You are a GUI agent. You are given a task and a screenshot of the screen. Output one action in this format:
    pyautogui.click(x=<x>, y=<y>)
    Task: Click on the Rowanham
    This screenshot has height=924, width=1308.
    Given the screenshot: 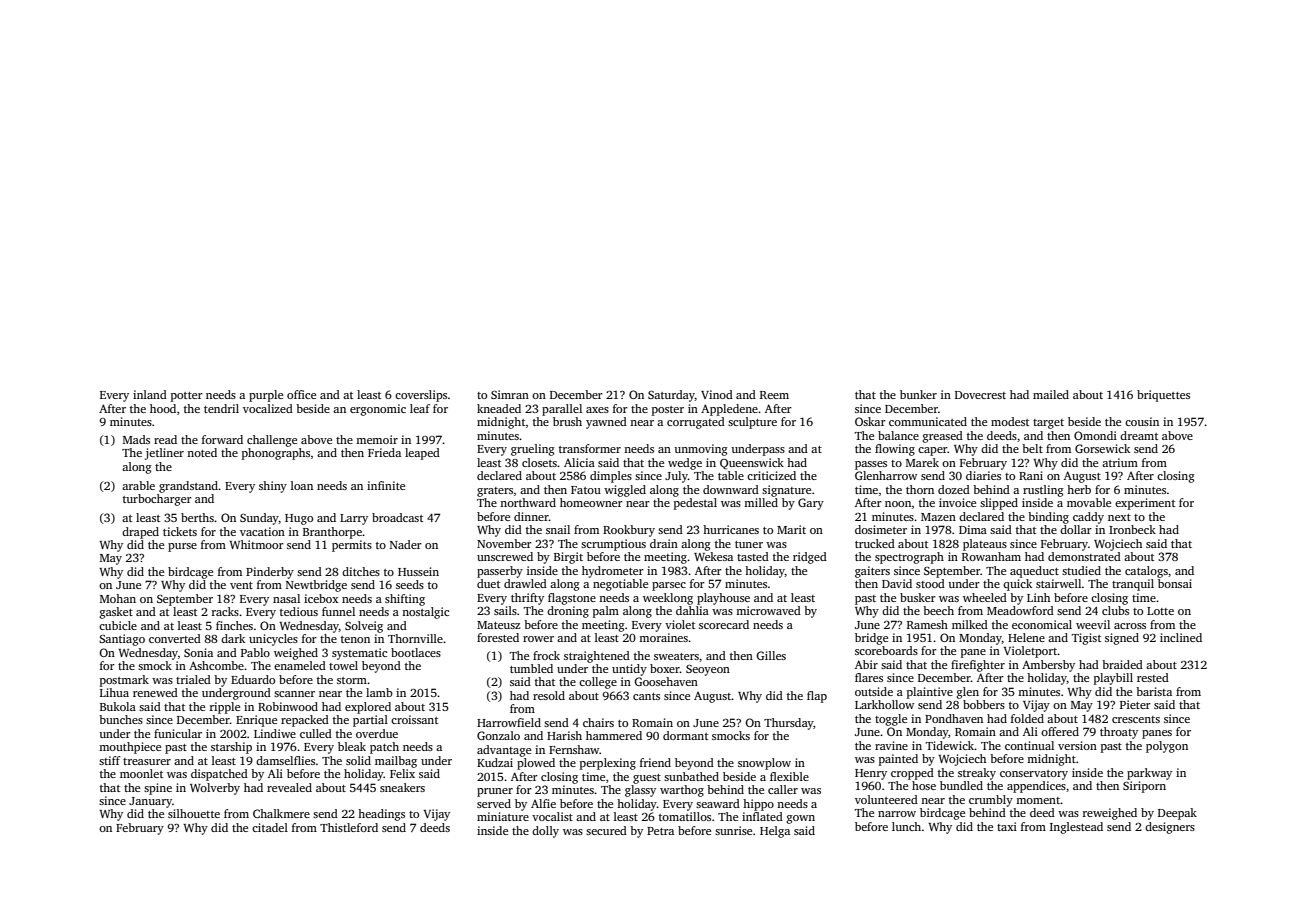 What is the action you would take?
    pyautogui.click(x=991, y=556)
